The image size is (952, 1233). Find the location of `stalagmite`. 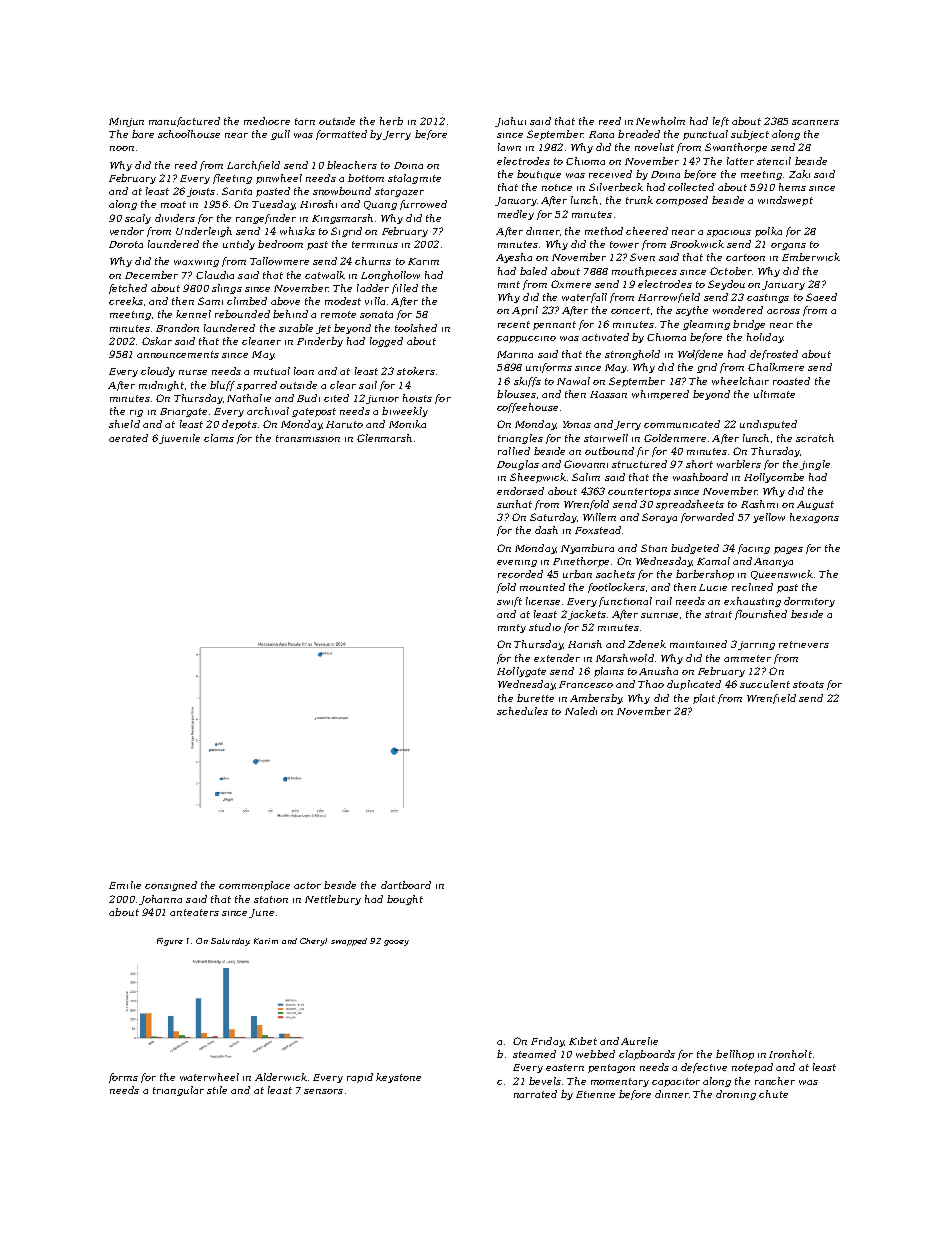

stalagmite is located at coordinates (414, 179).
